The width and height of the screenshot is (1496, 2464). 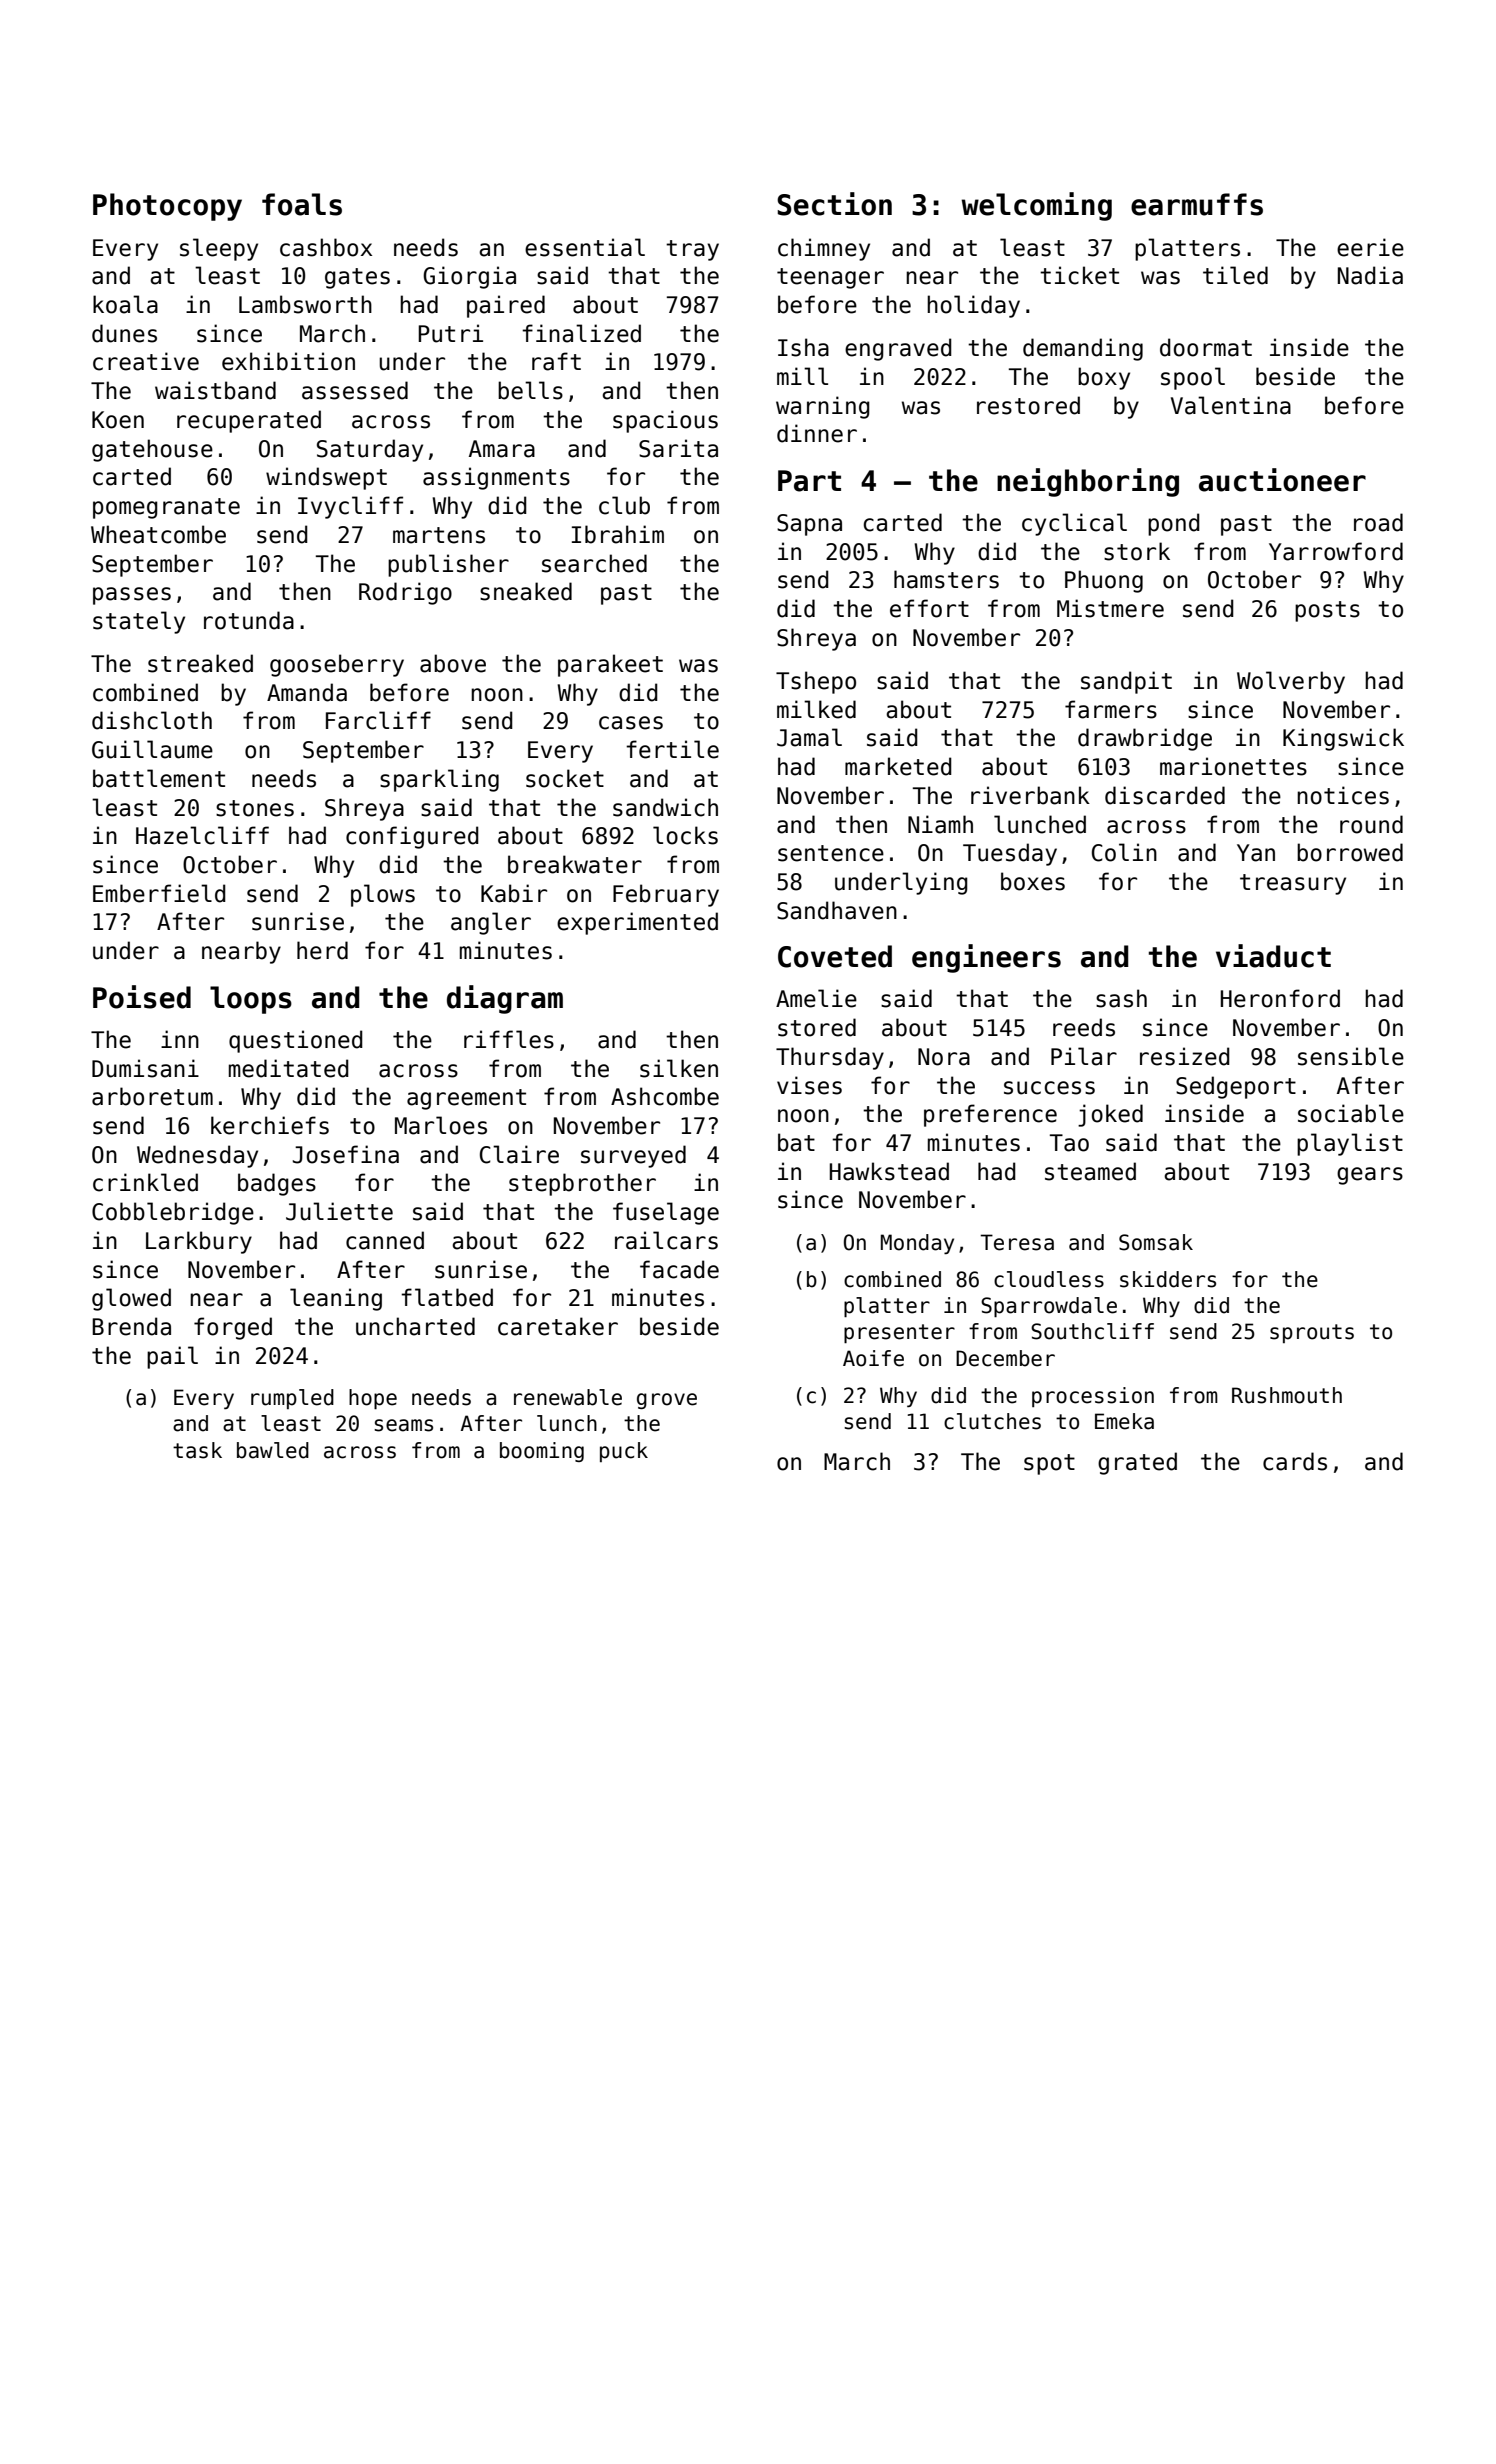 I want to click on Putri, so click(x=450, y=333).
